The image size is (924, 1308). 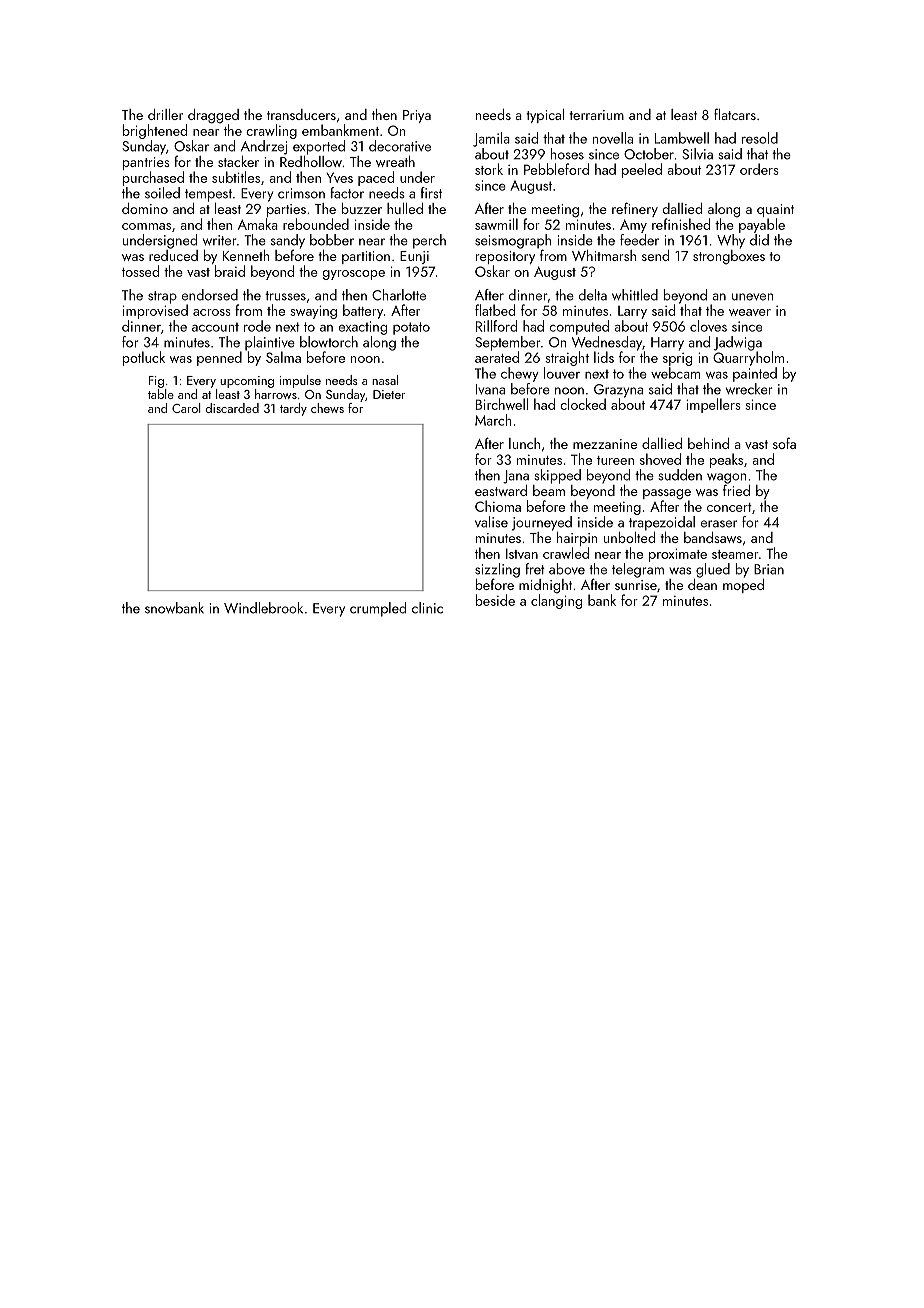 What do you see at coordinates (411, 328) in the image?
I see `potato` at bounding box center [411, 328].
